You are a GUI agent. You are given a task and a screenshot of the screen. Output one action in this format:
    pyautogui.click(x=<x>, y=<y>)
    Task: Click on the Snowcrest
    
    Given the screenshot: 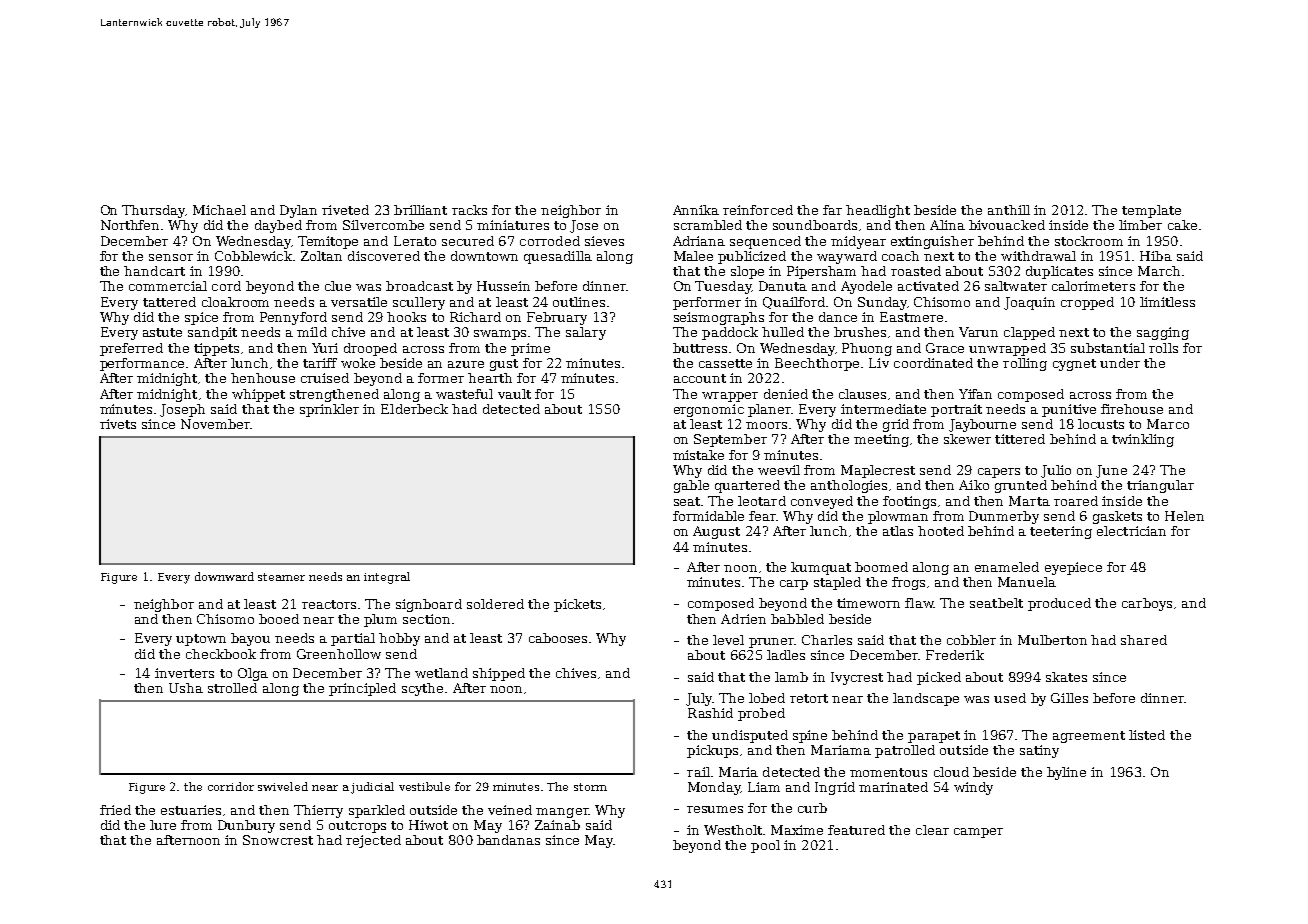 What is the action you would take?
    pyautogui.click(x=278, y=840)
